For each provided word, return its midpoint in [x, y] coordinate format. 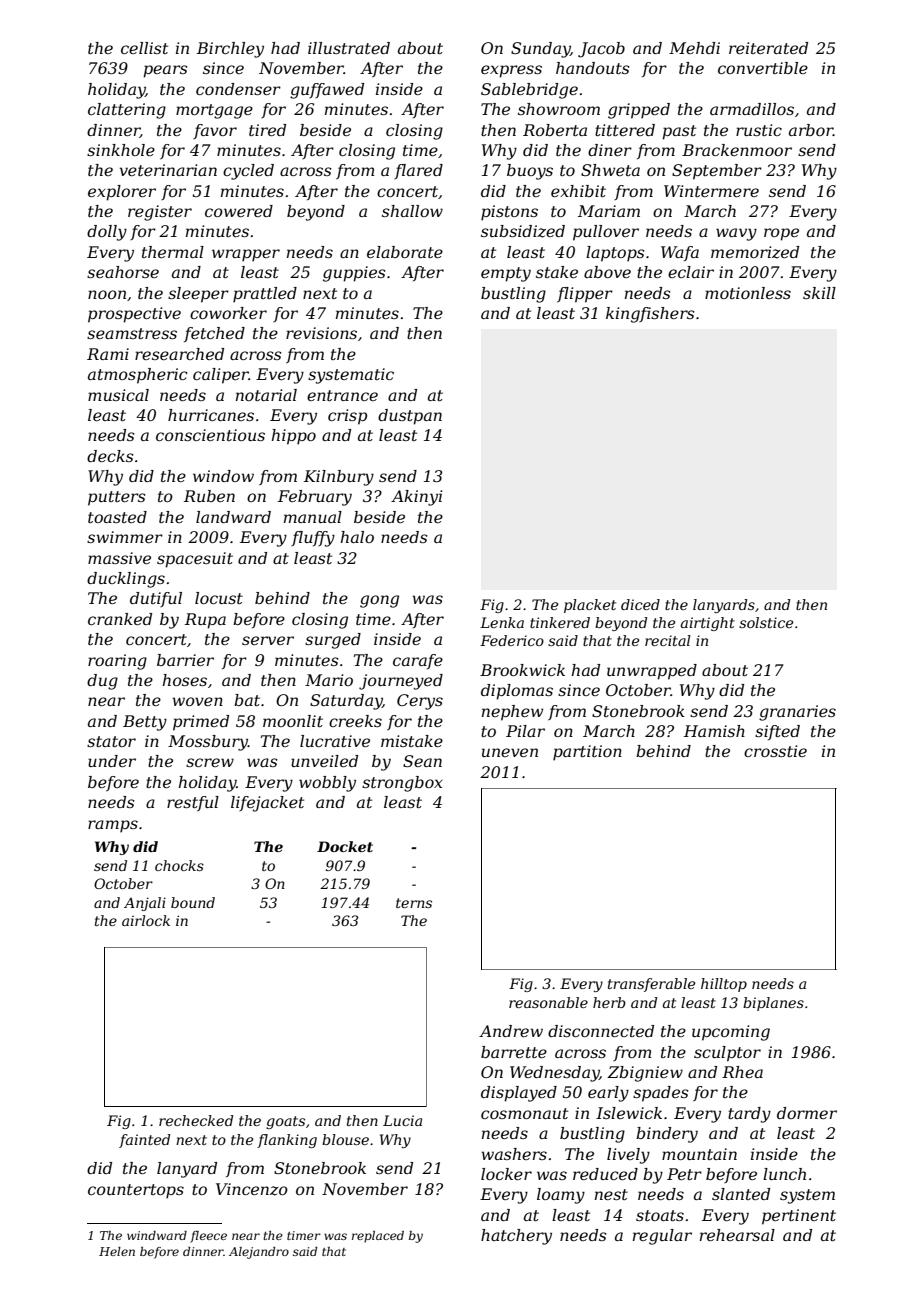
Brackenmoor [737, 150]
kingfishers [650, 315]
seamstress [132, 333]
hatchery [516, 1237]
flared [418, 171]
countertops [136, 1191]
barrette [514, 1052]
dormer [807, 1113]
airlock [146, 920]
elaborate [405, 252]
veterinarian [168, 170]
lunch [784, 1174]
